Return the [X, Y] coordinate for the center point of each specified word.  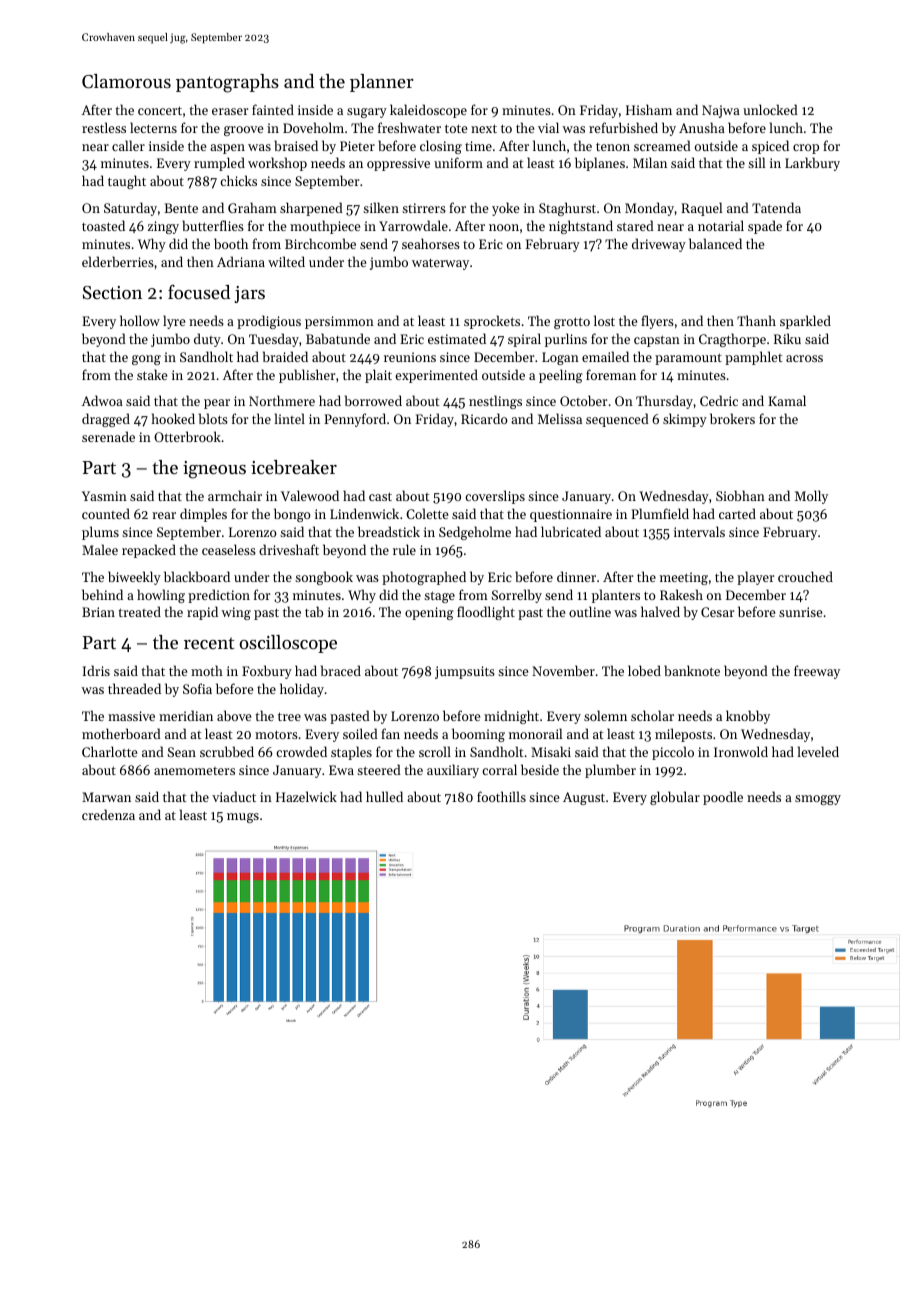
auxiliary [453, 771]
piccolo [673, 753]
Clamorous [126, 81]
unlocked [770, 109]
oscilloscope [288, 644]
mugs [243, 818]
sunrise [800, 612]
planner [382, 83]
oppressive [398, 164]
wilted [286, 261]
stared [635, 225]
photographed [424, 578]
